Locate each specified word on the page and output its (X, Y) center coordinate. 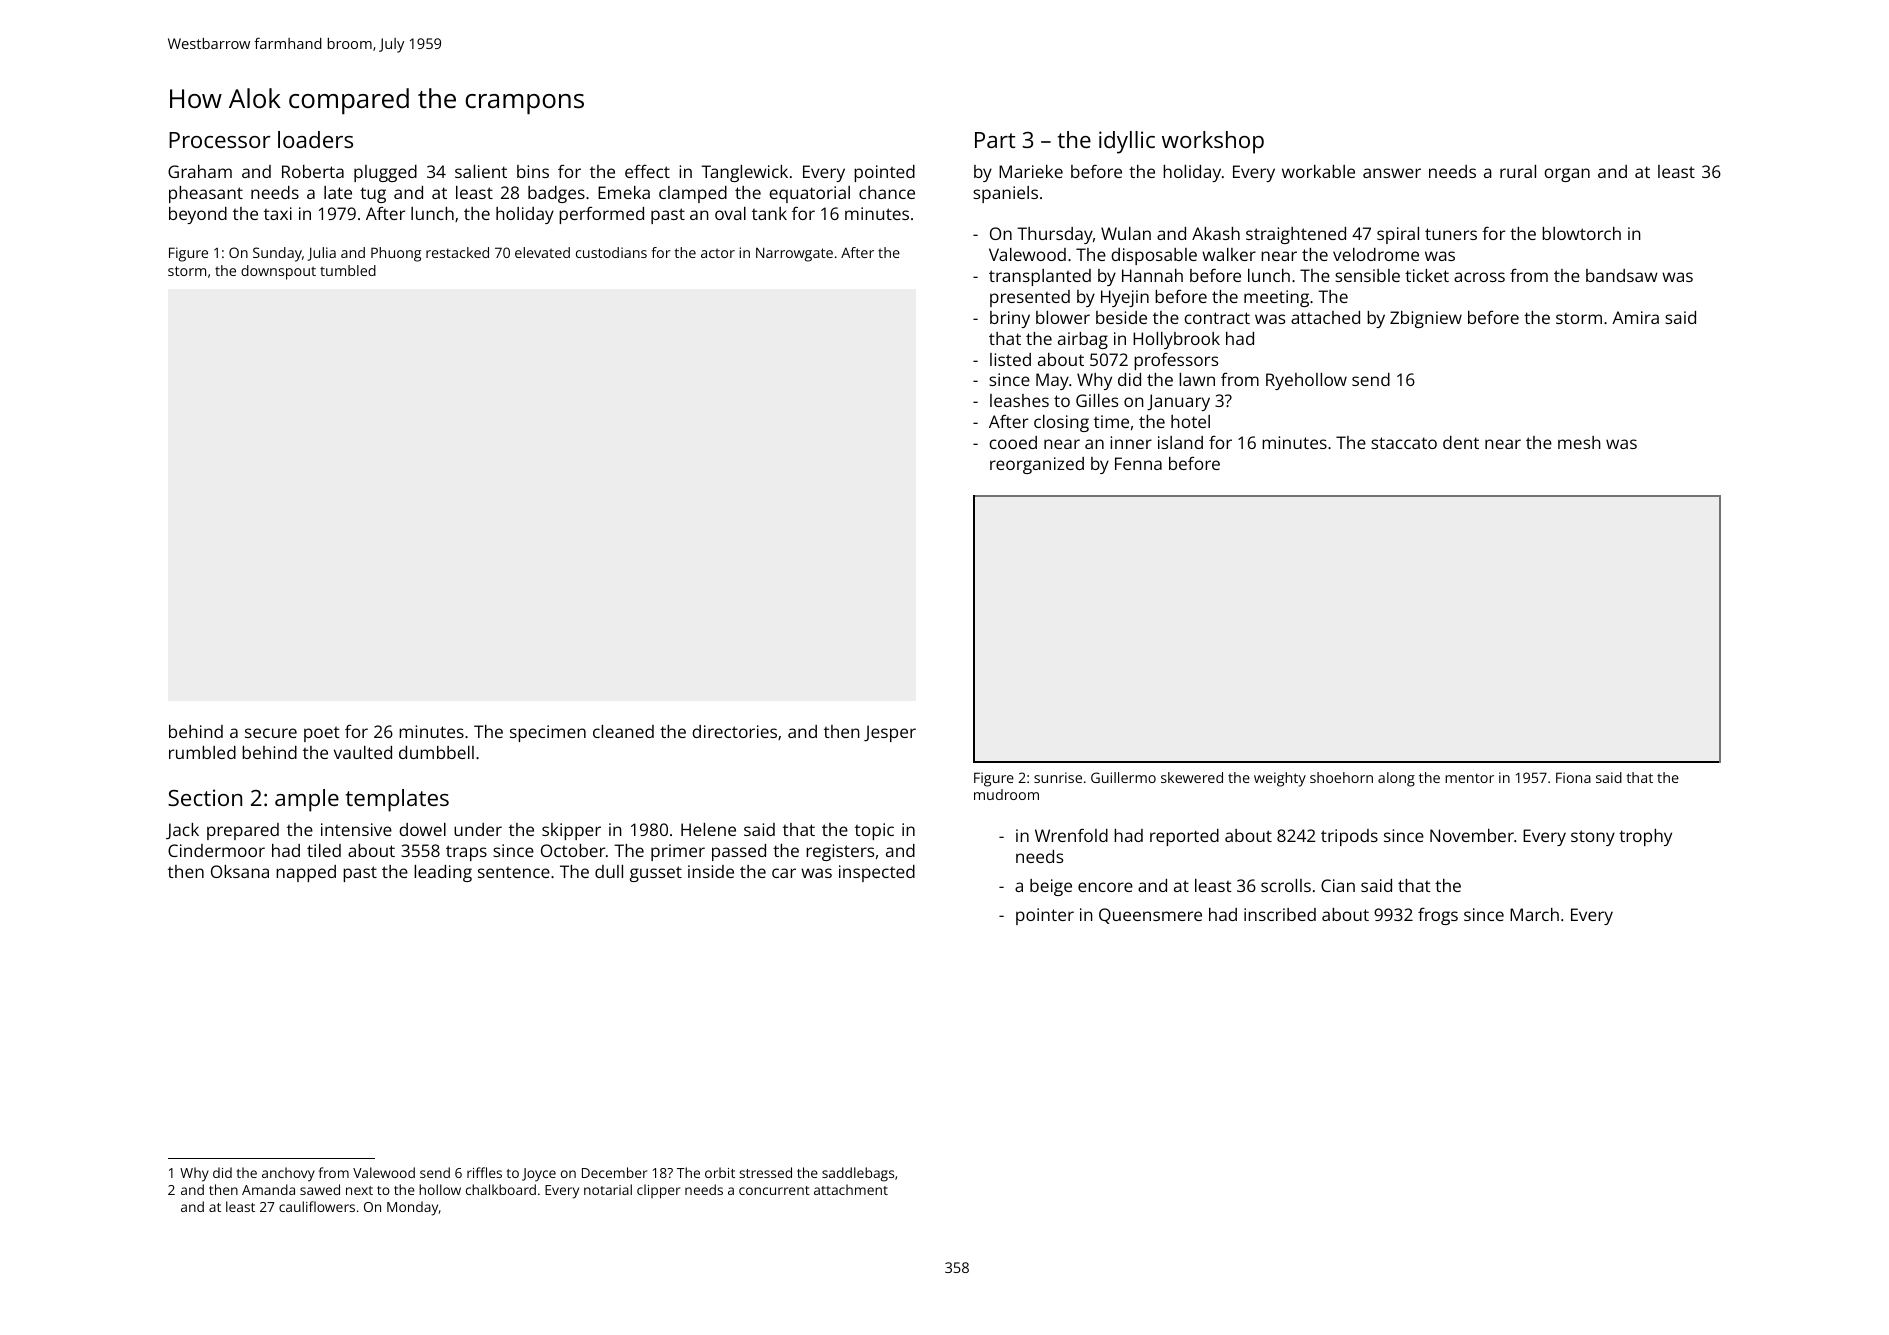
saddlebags (858, 1174)
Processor (220, 140)
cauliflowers (317, 1206)
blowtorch (1581, 233)
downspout (278, 272)
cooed (1013, 442)
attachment (851, 1189)
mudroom (1006, 794)
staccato (1404, 443)
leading (443, 873)
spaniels (1005, 194)
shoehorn (1341, 777)
